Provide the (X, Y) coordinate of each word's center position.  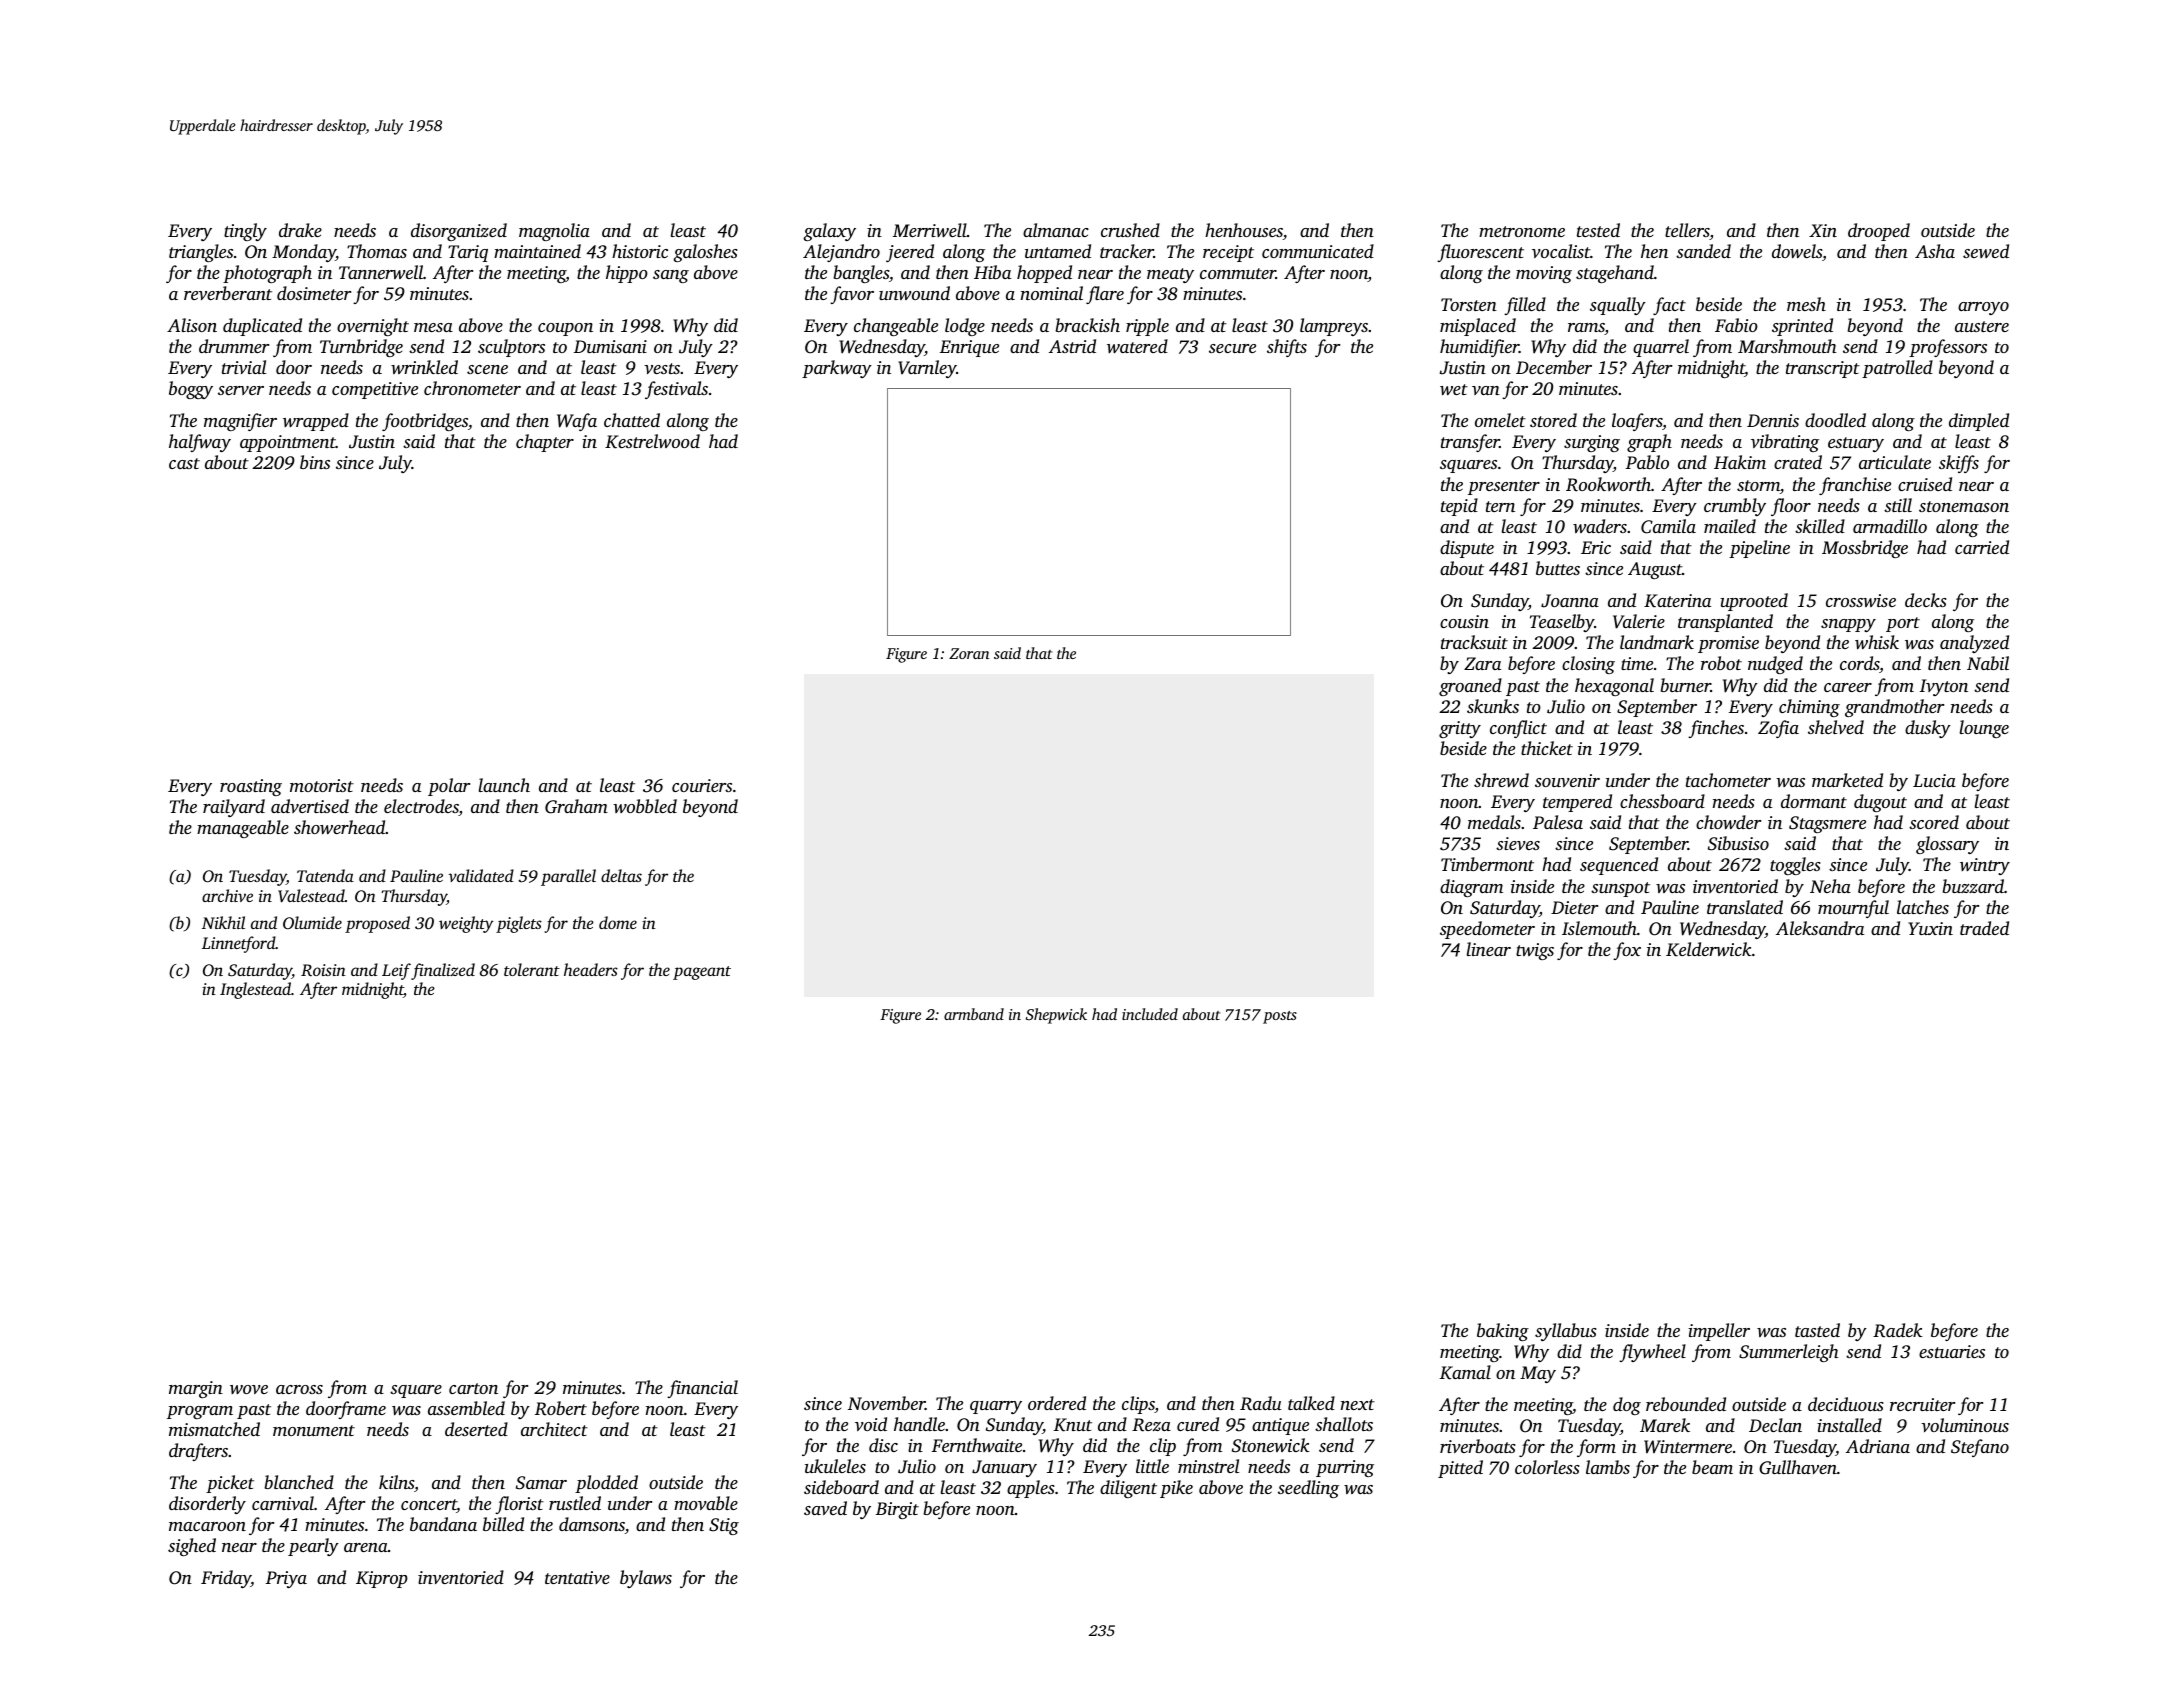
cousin (1464, 621)
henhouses (1244, 231)
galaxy (829, 232)
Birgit (897, 1510)
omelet (1500, 420)
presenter (1504, 487)
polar (449, 787)
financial (702, 1389)
